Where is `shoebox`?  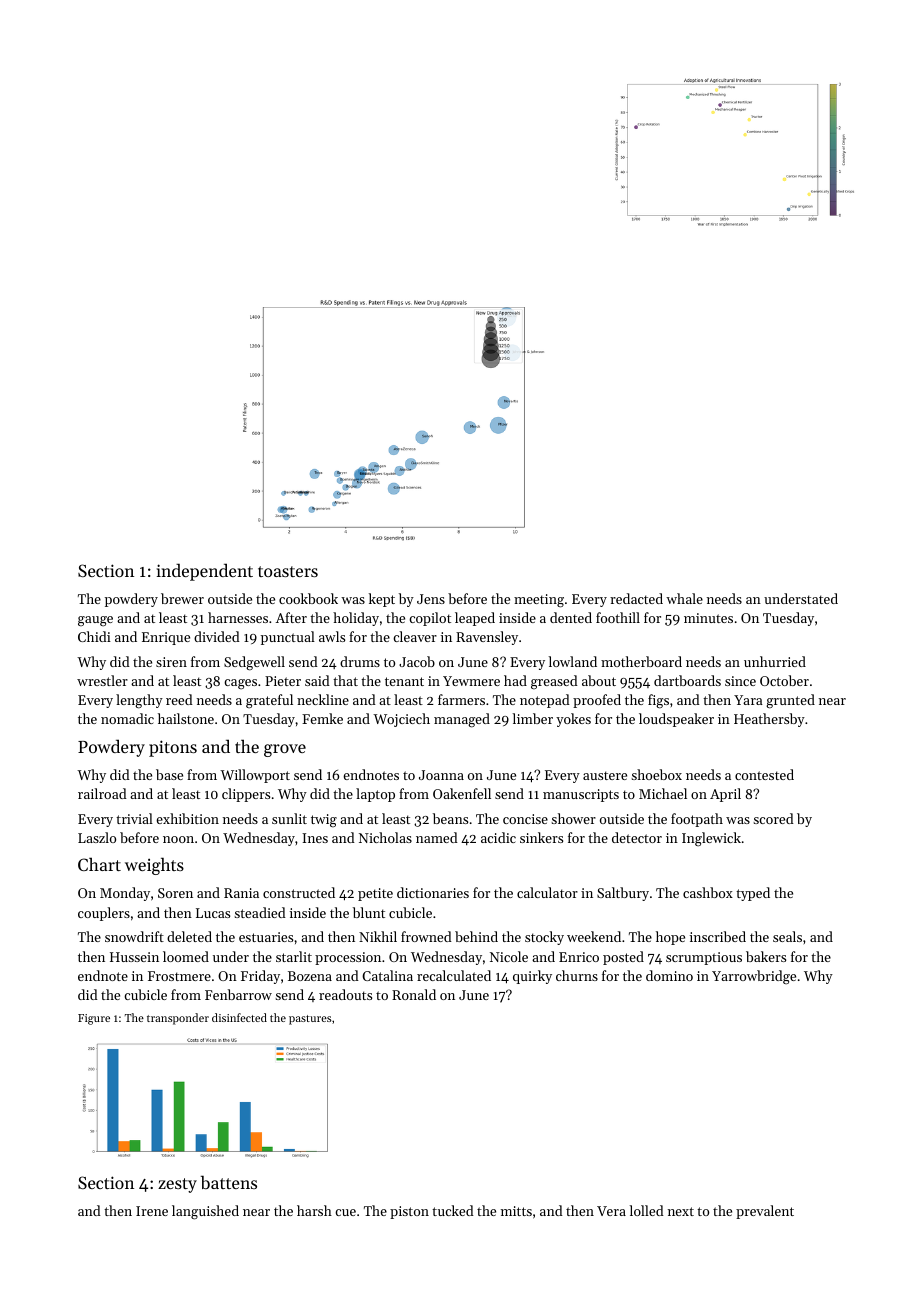 shoebox is located at coordinates (656, 774).
